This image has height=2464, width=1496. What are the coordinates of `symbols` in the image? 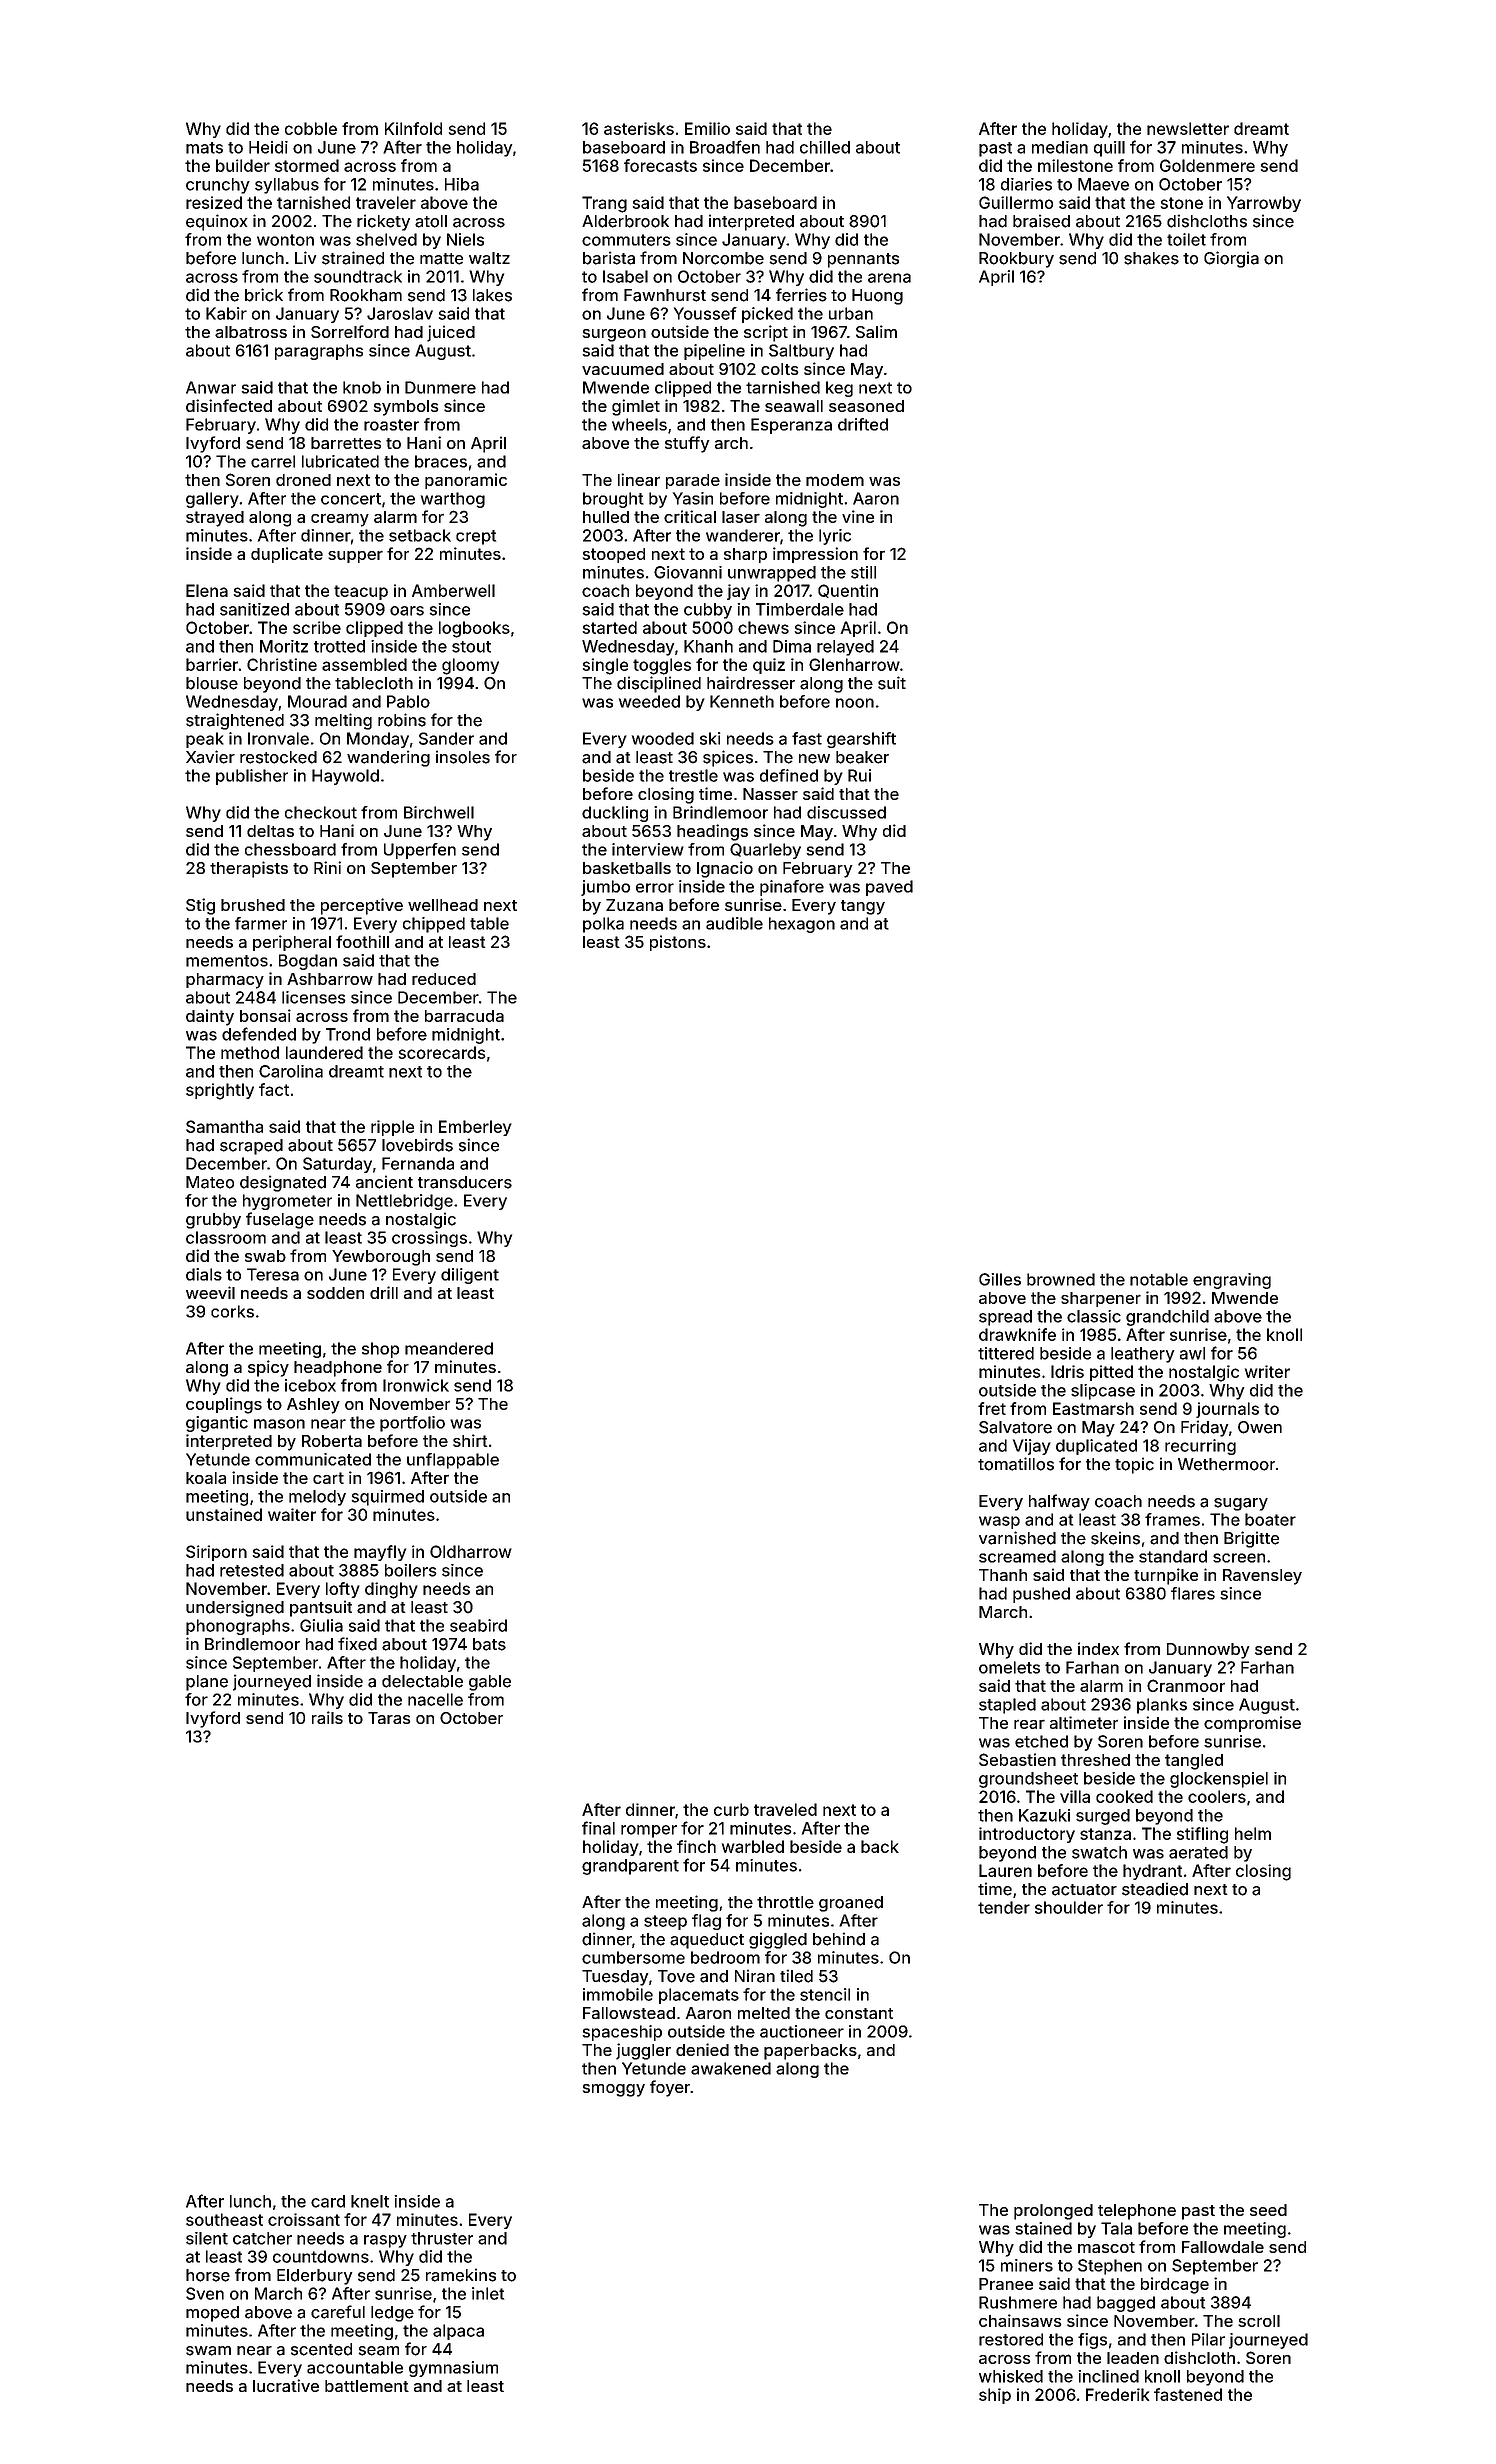 It's located at (406, 408).
